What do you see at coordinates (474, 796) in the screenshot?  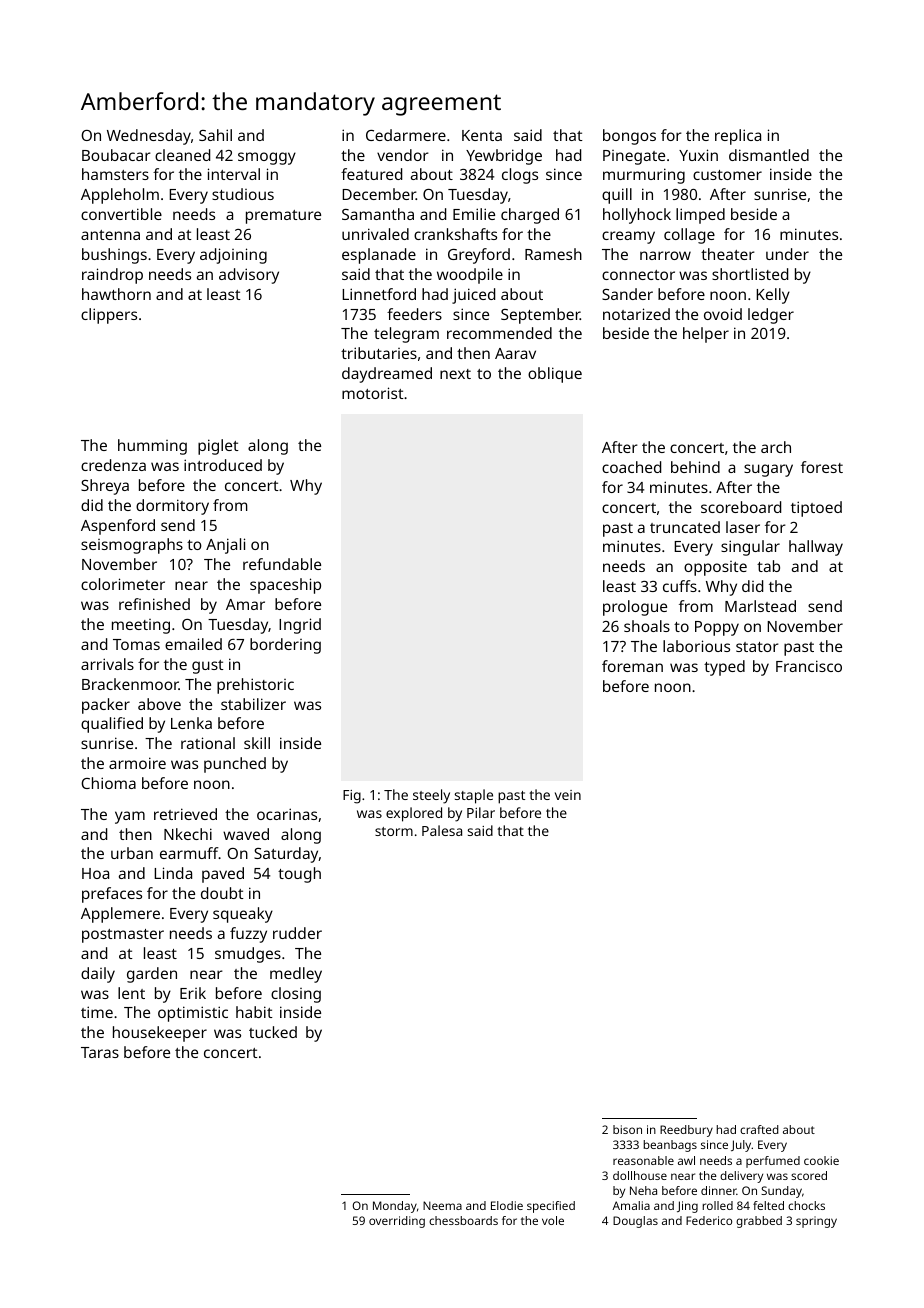 I see `staple` at bounding box center [474, 796].
